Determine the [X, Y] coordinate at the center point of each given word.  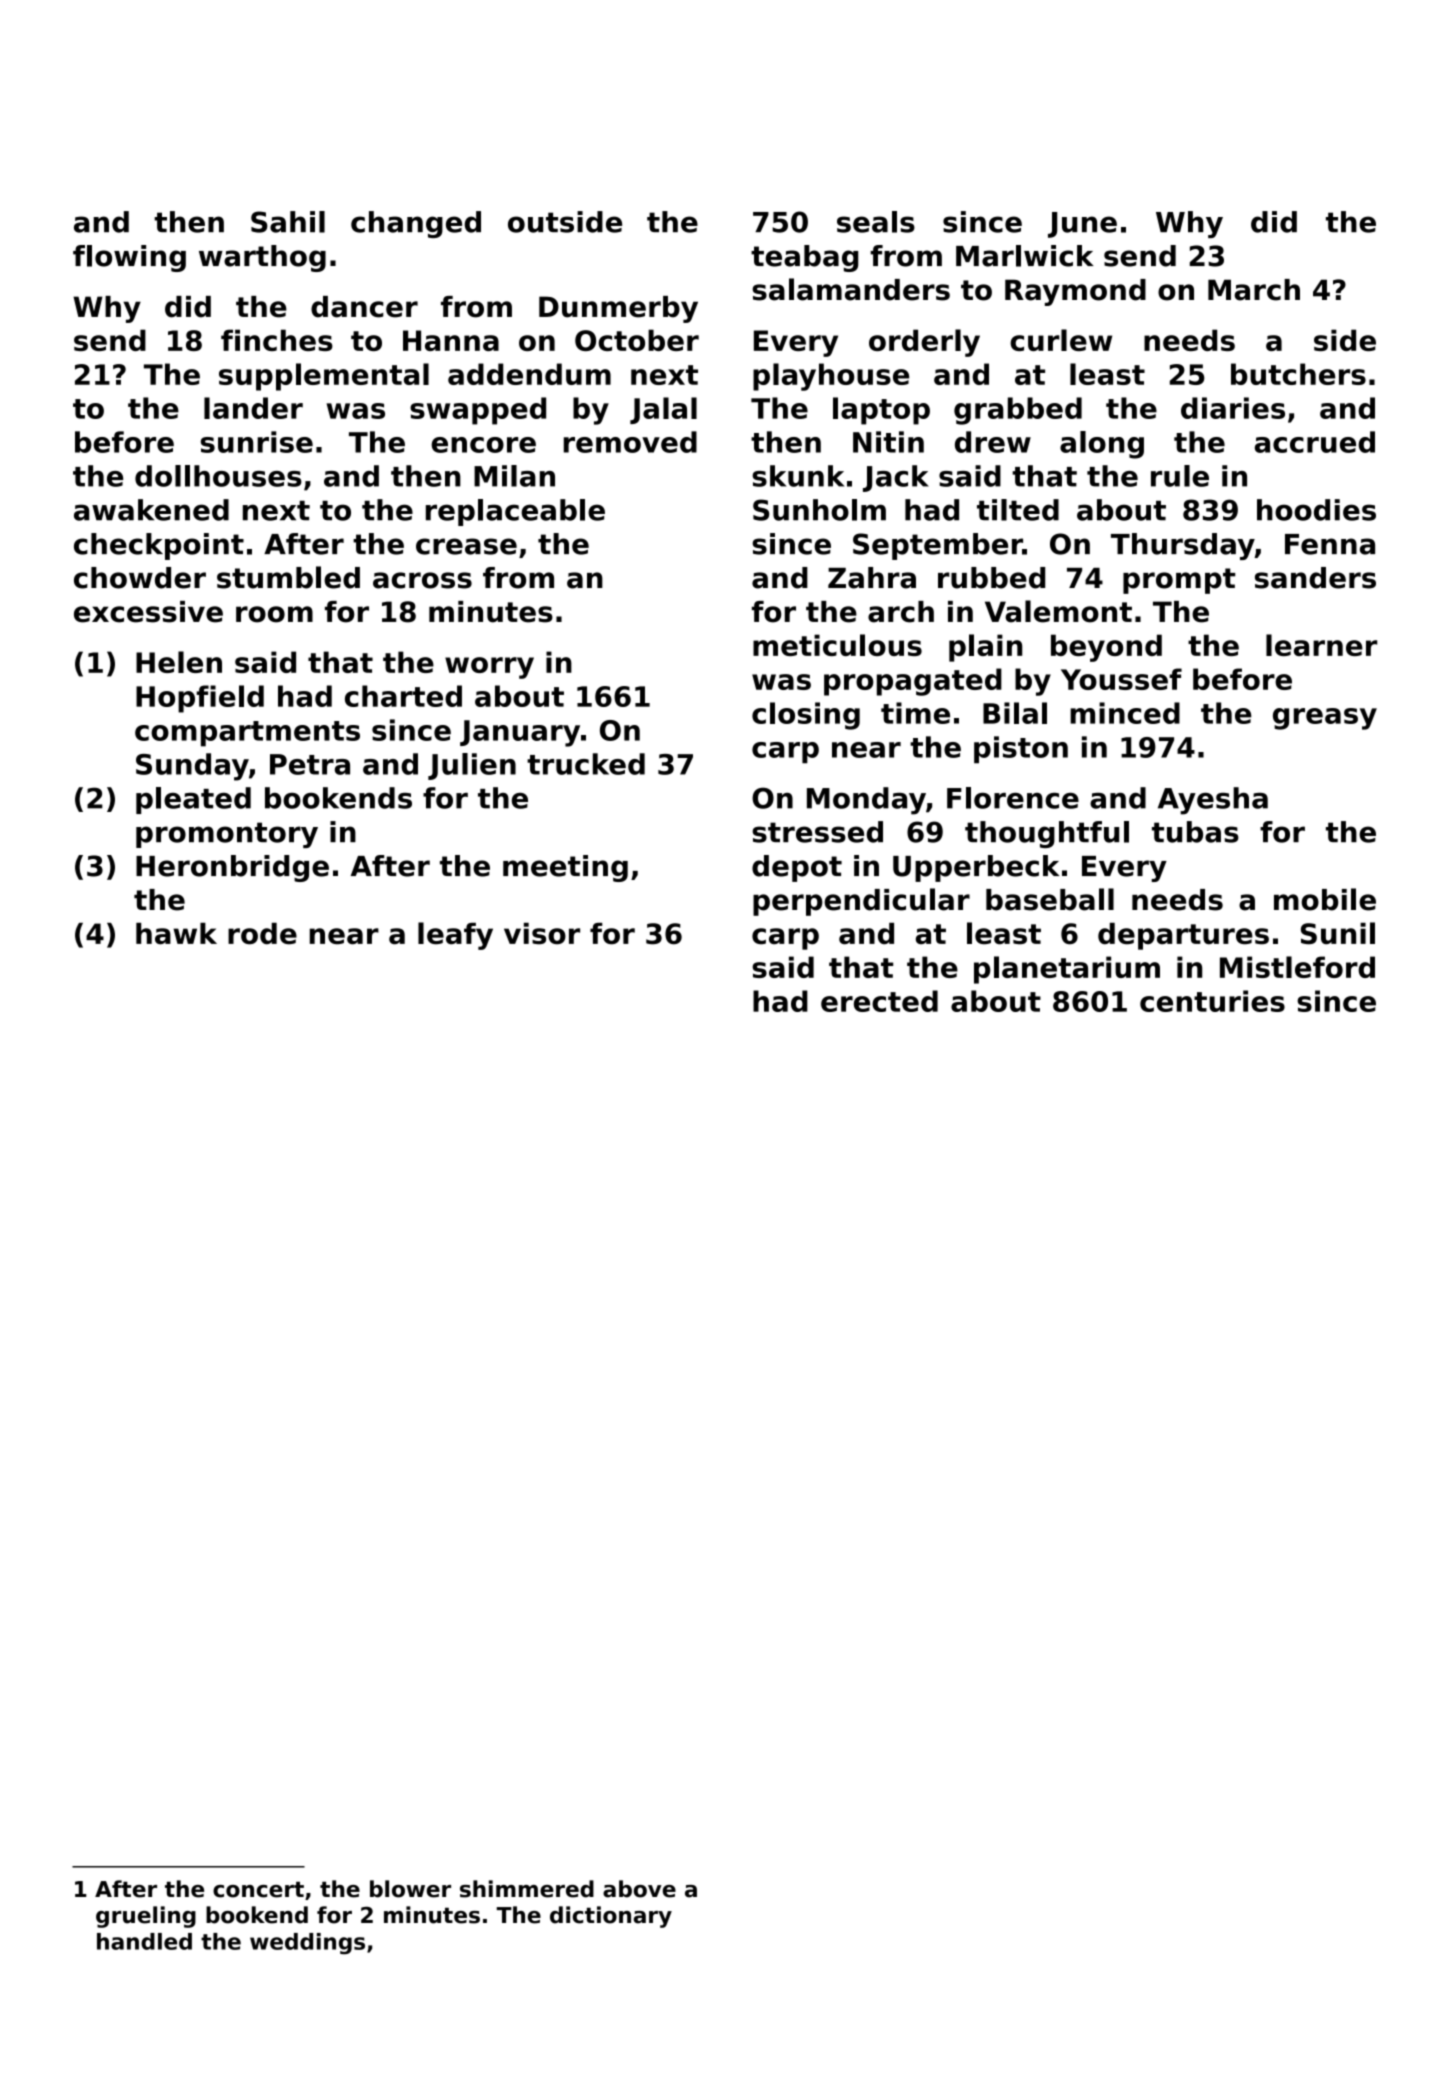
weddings [307, 1944]
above [639, 1889]
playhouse [831, 377]
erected [879, 1001]
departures [1183, 936]
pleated [193, 800]
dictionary [611, 1917]
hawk [176, 934]
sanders [1315, 578]
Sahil [288, 222]
